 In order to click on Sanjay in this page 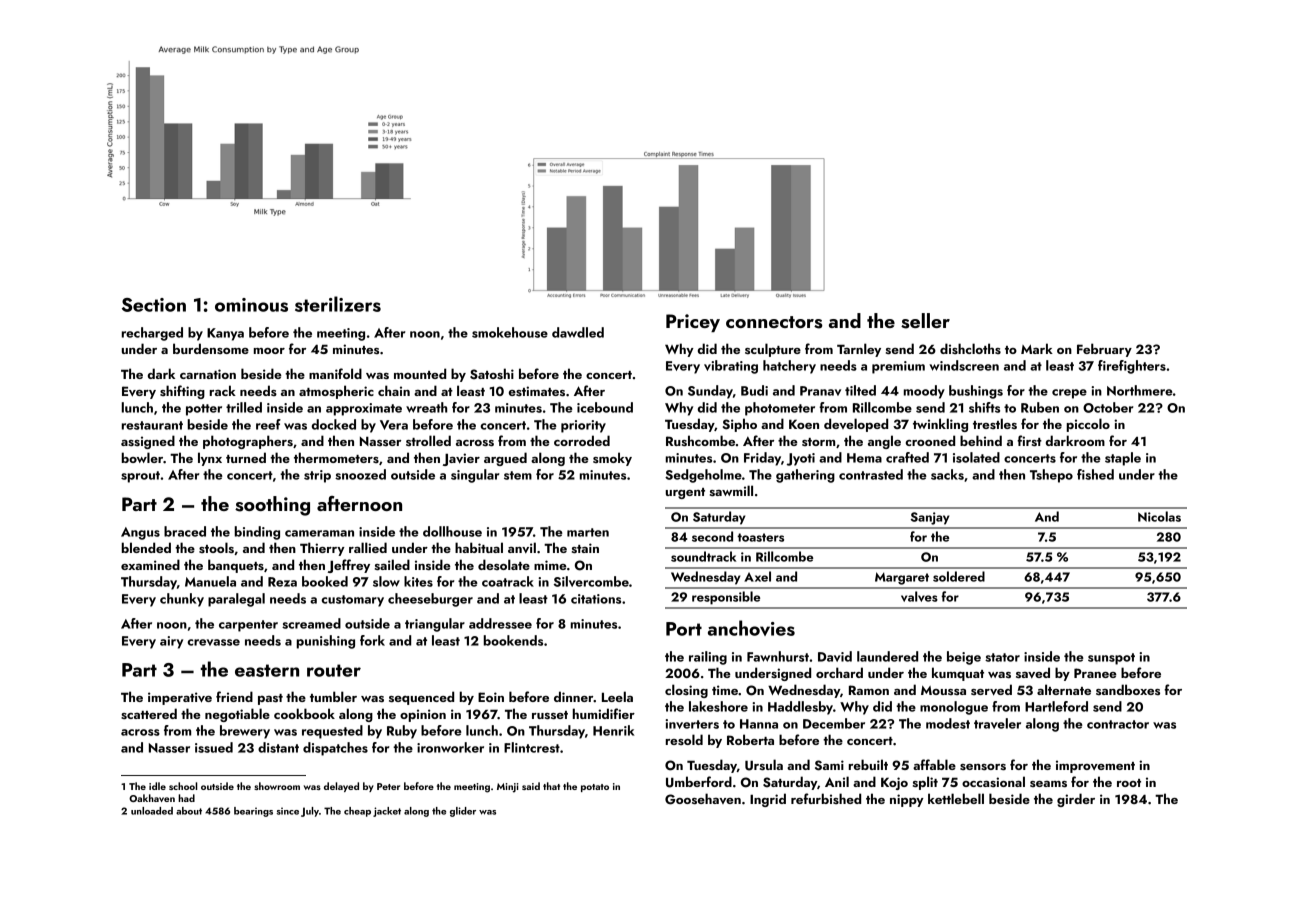, I will do `click(930, 518)`.
